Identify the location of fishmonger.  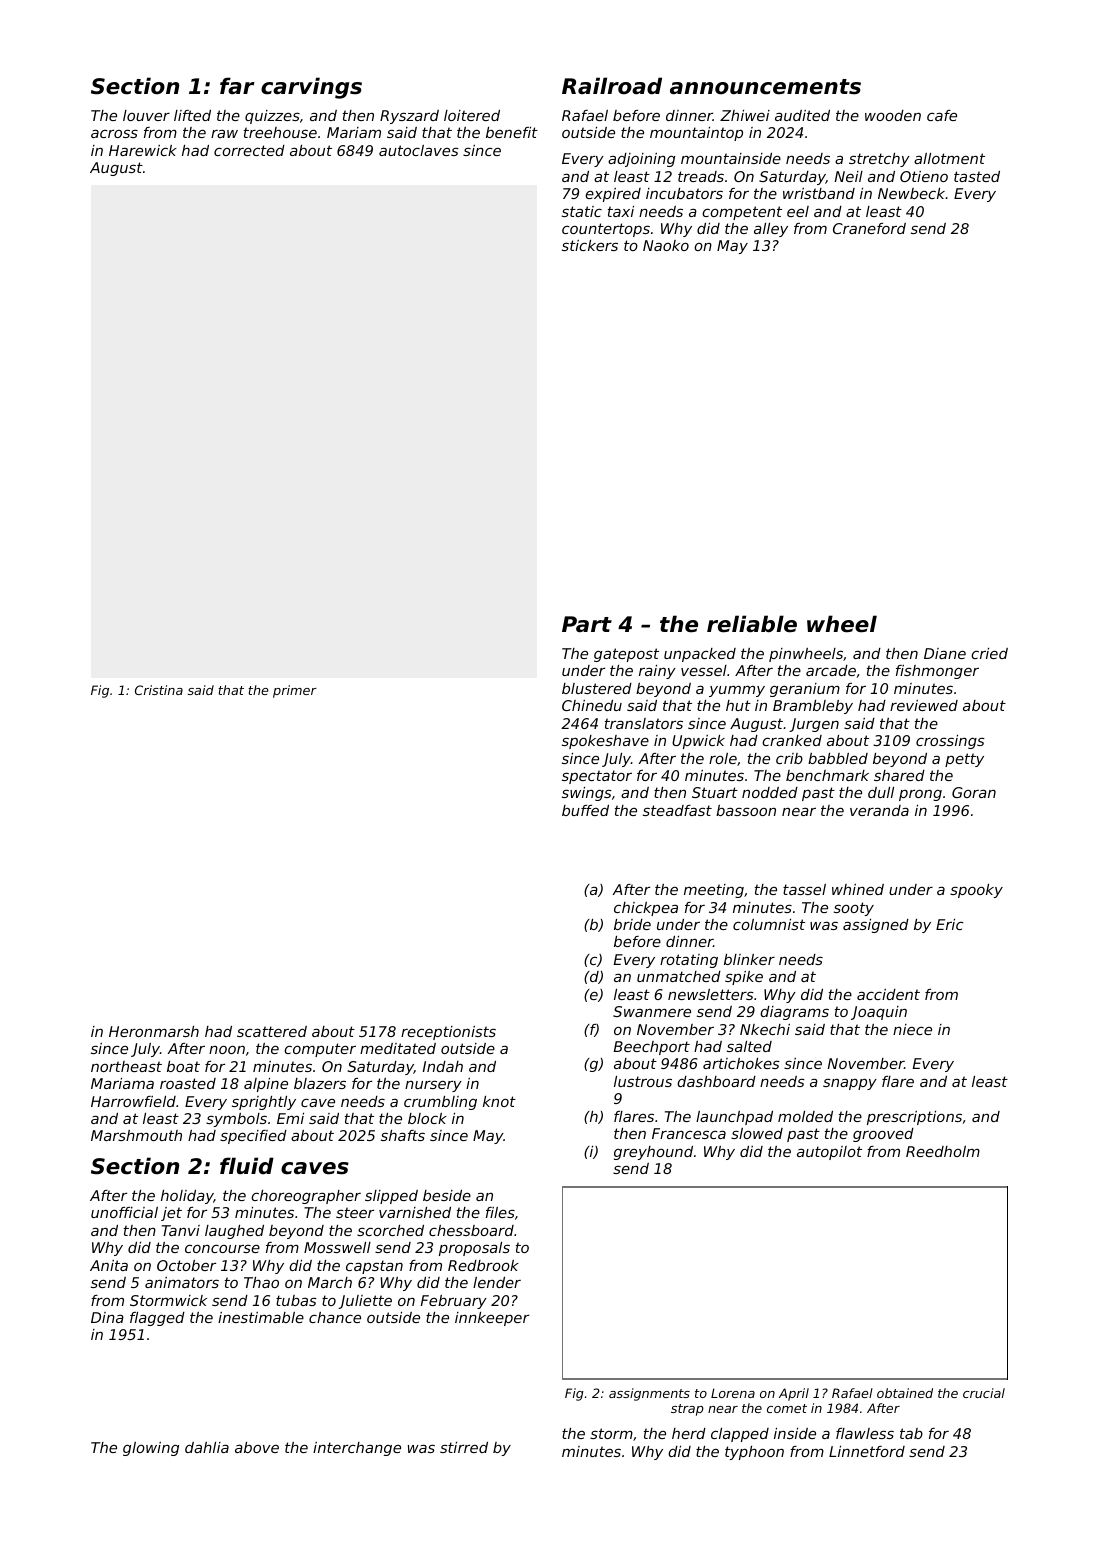
(937, 672).
